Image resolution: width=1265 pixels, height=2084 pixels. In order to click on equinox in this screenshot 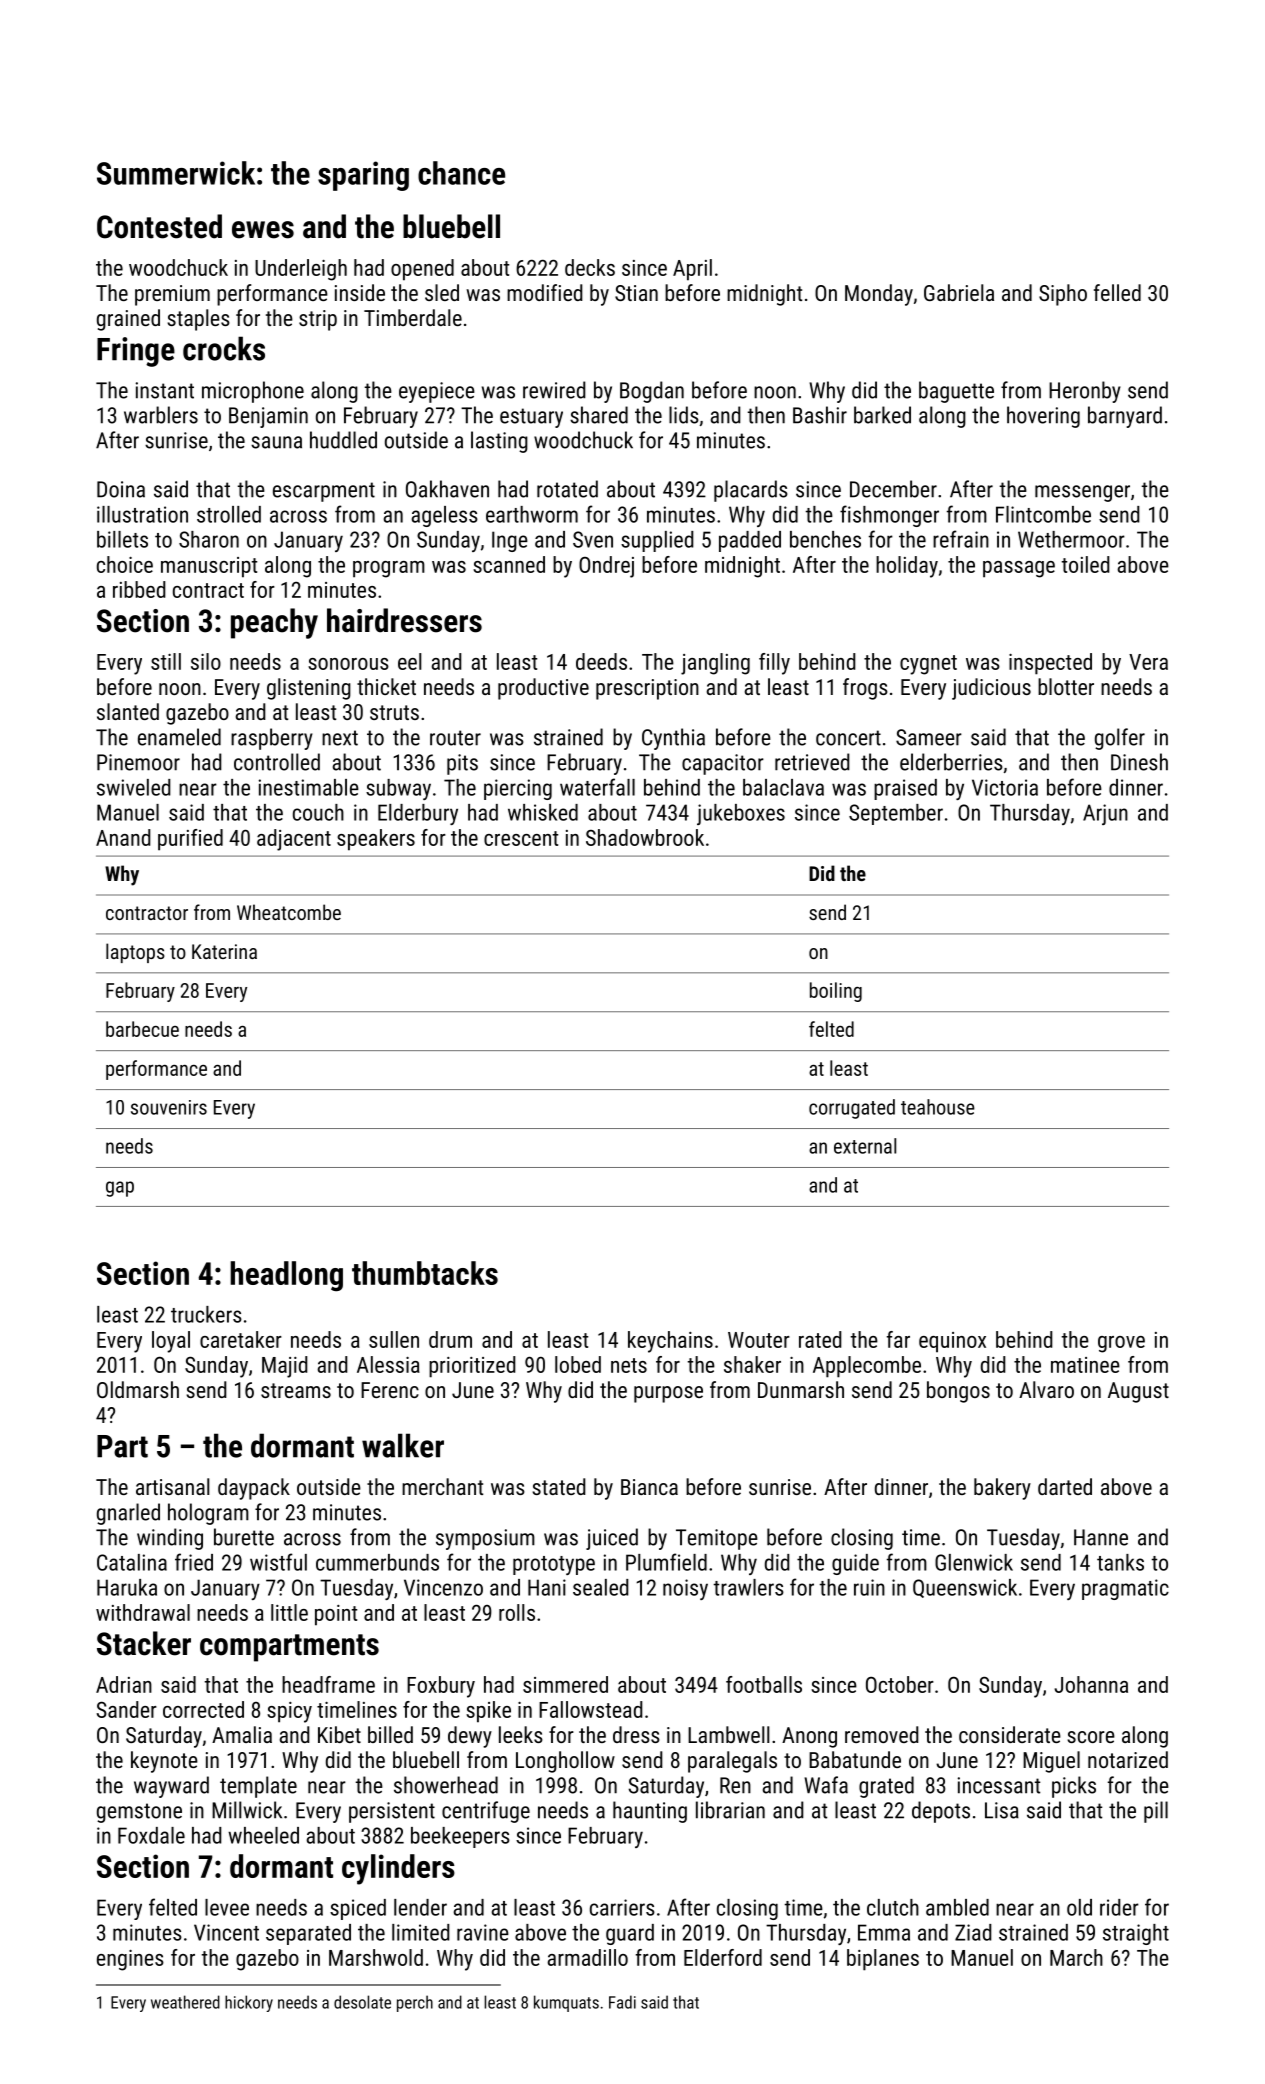, I will do `click(952, 1342)`.
